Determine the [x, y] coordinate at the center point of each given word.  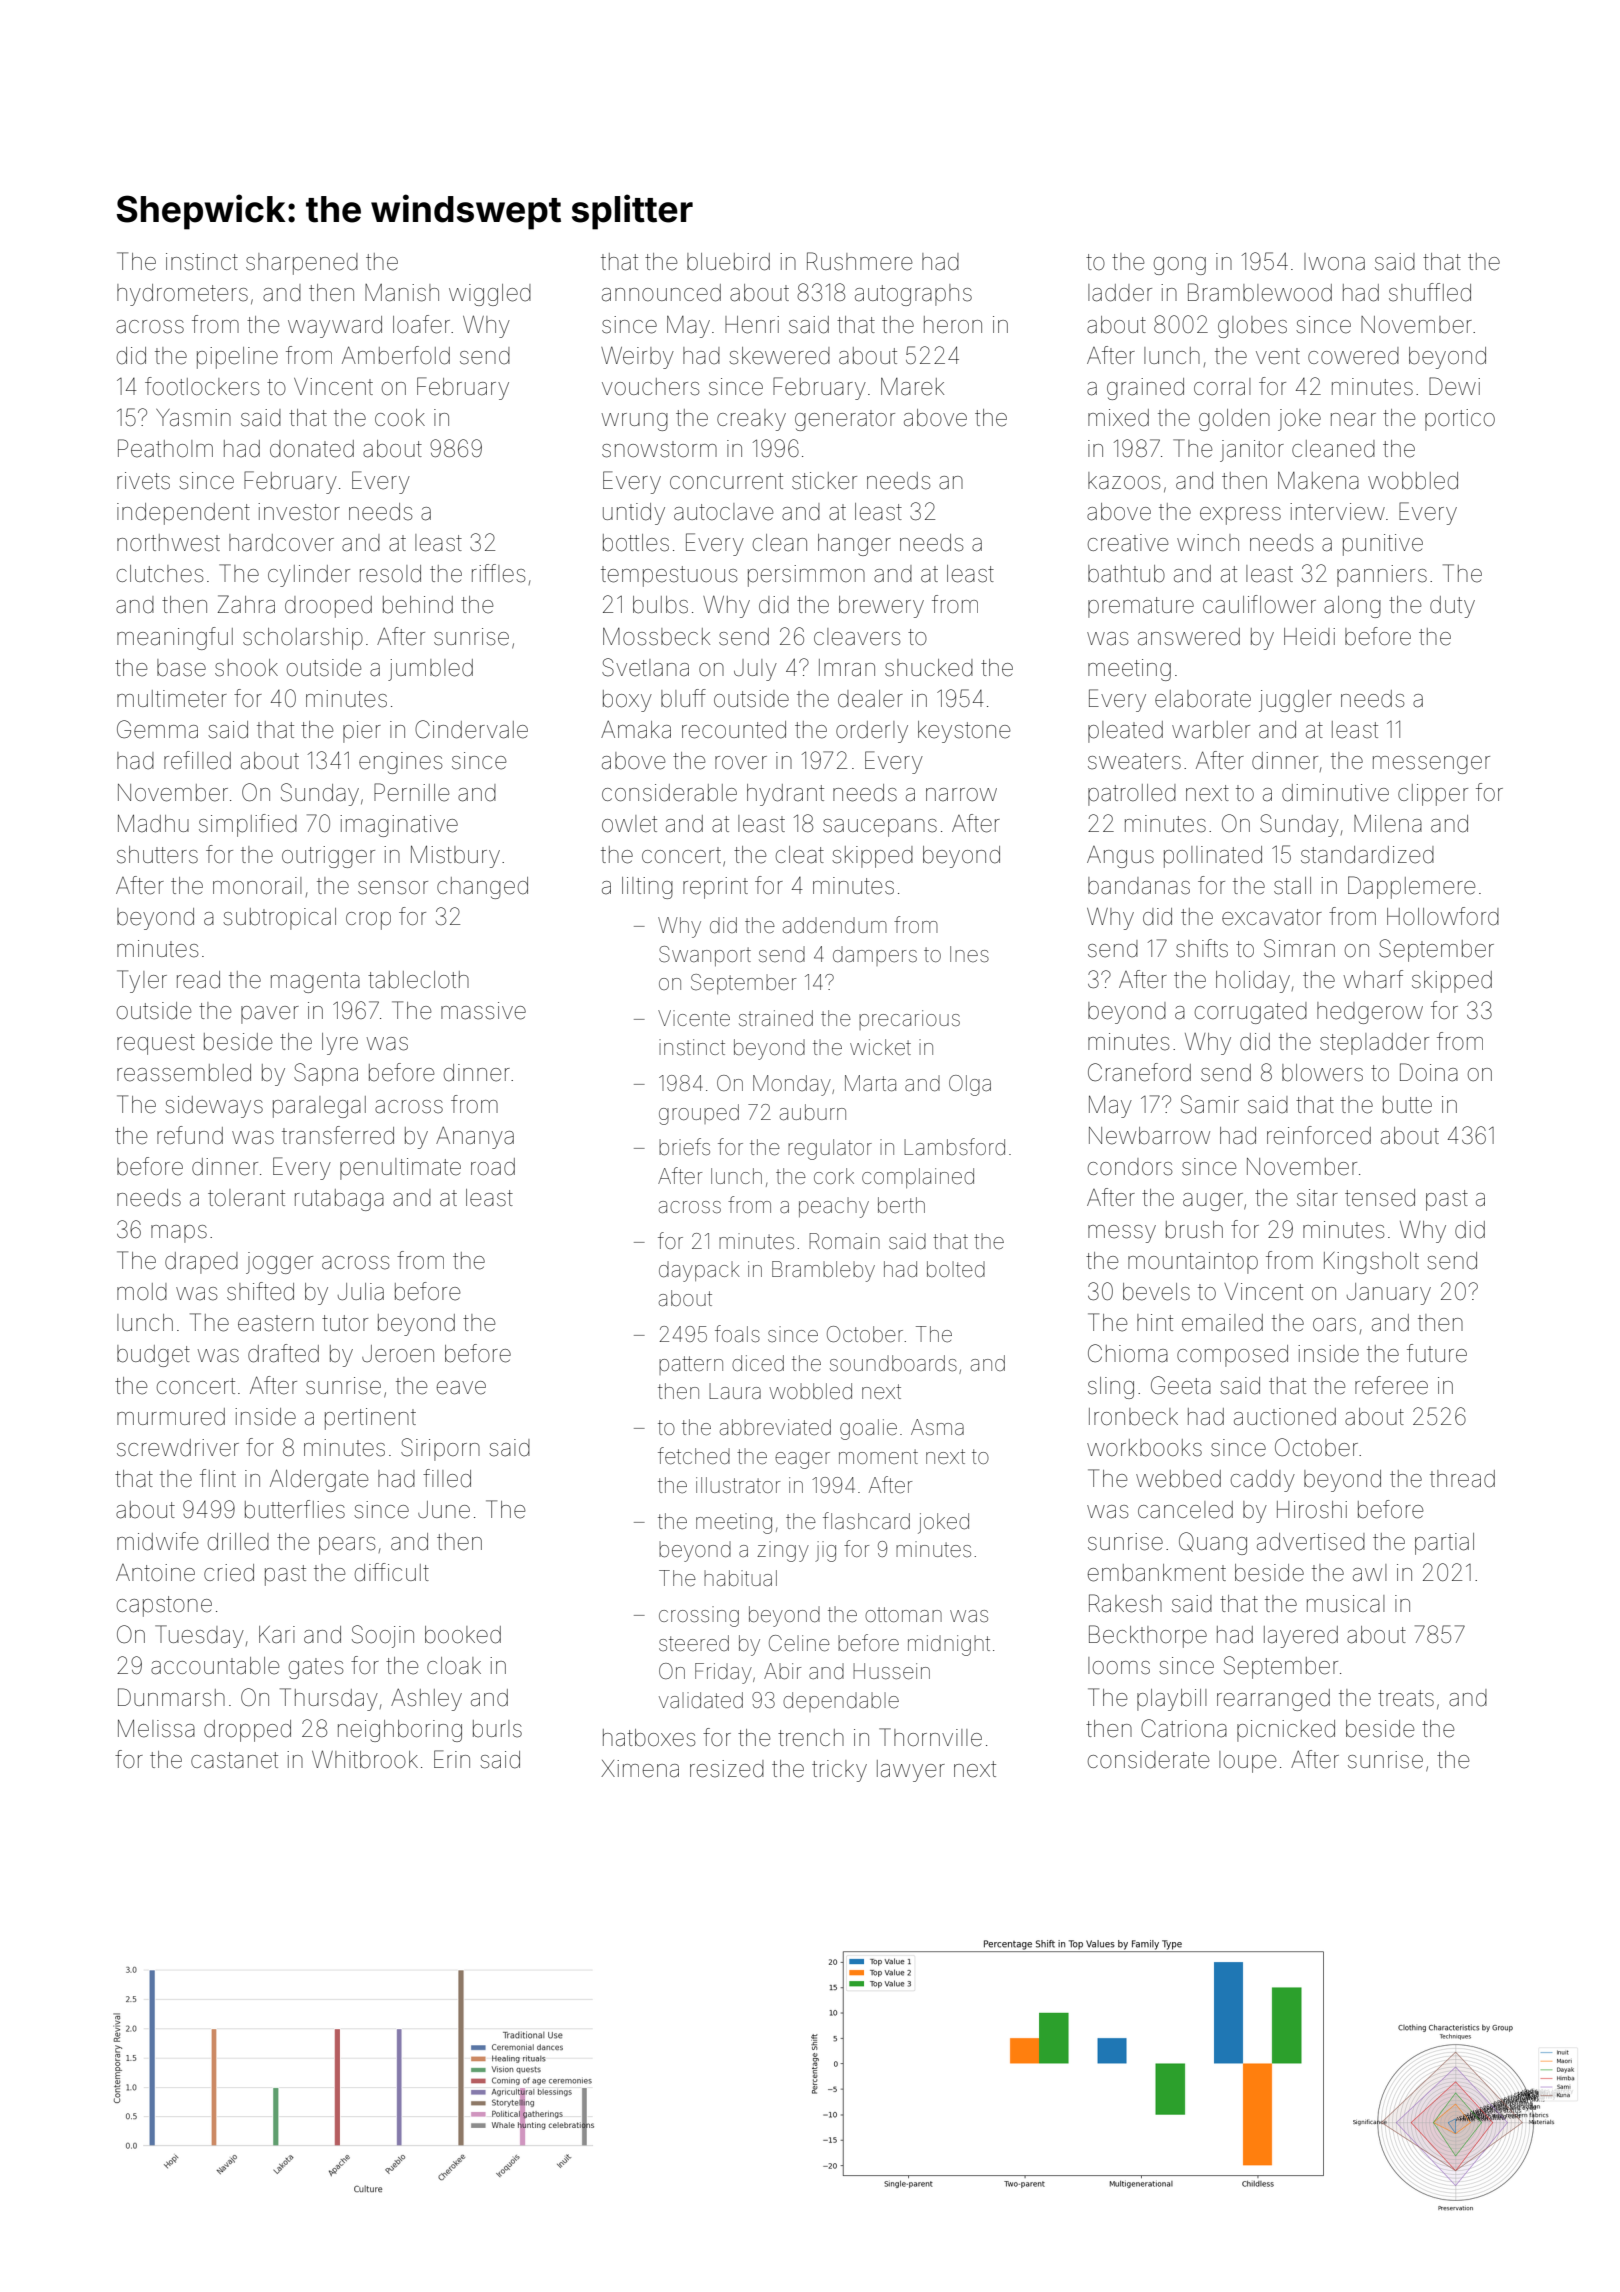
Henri [752, 325]
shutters [157, 855]
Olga [970, 1085]
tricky [839, 1771]
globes [1252, 327]
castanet [234, 1760]
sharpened [302, 264]
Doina [1429, 1072]
